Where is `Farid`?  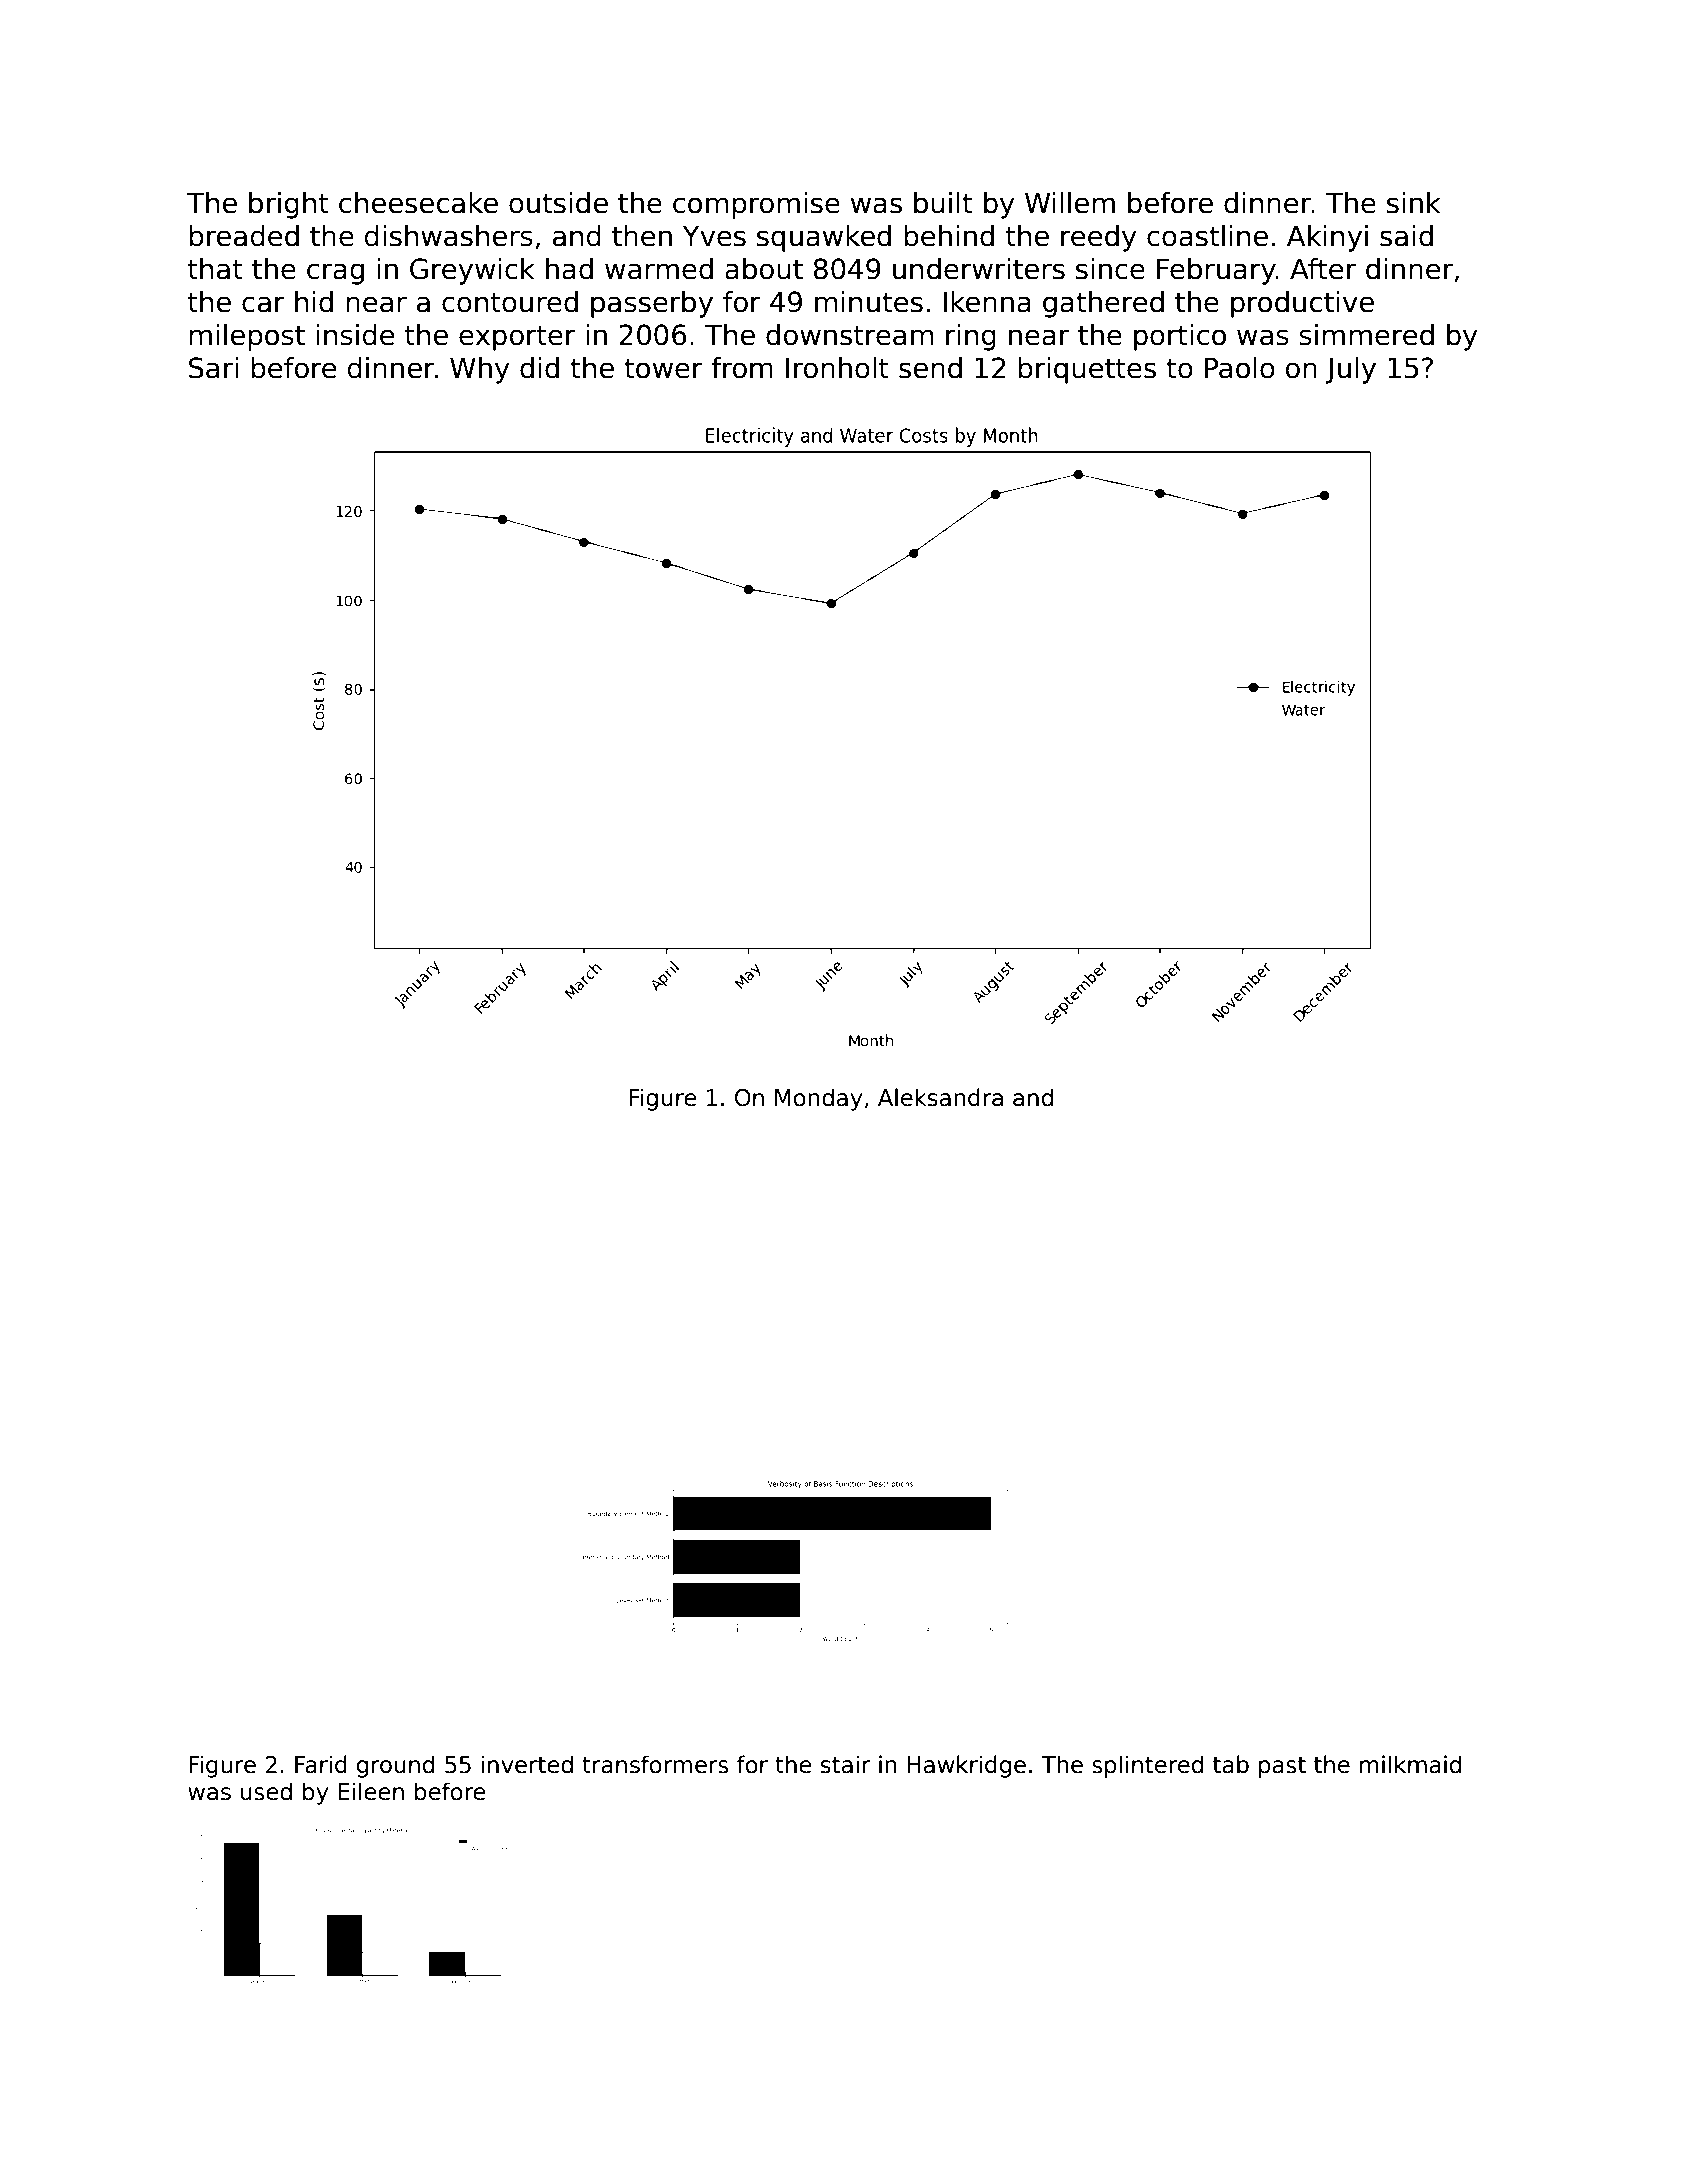
Farid is located at coordinates (321, 1764).
